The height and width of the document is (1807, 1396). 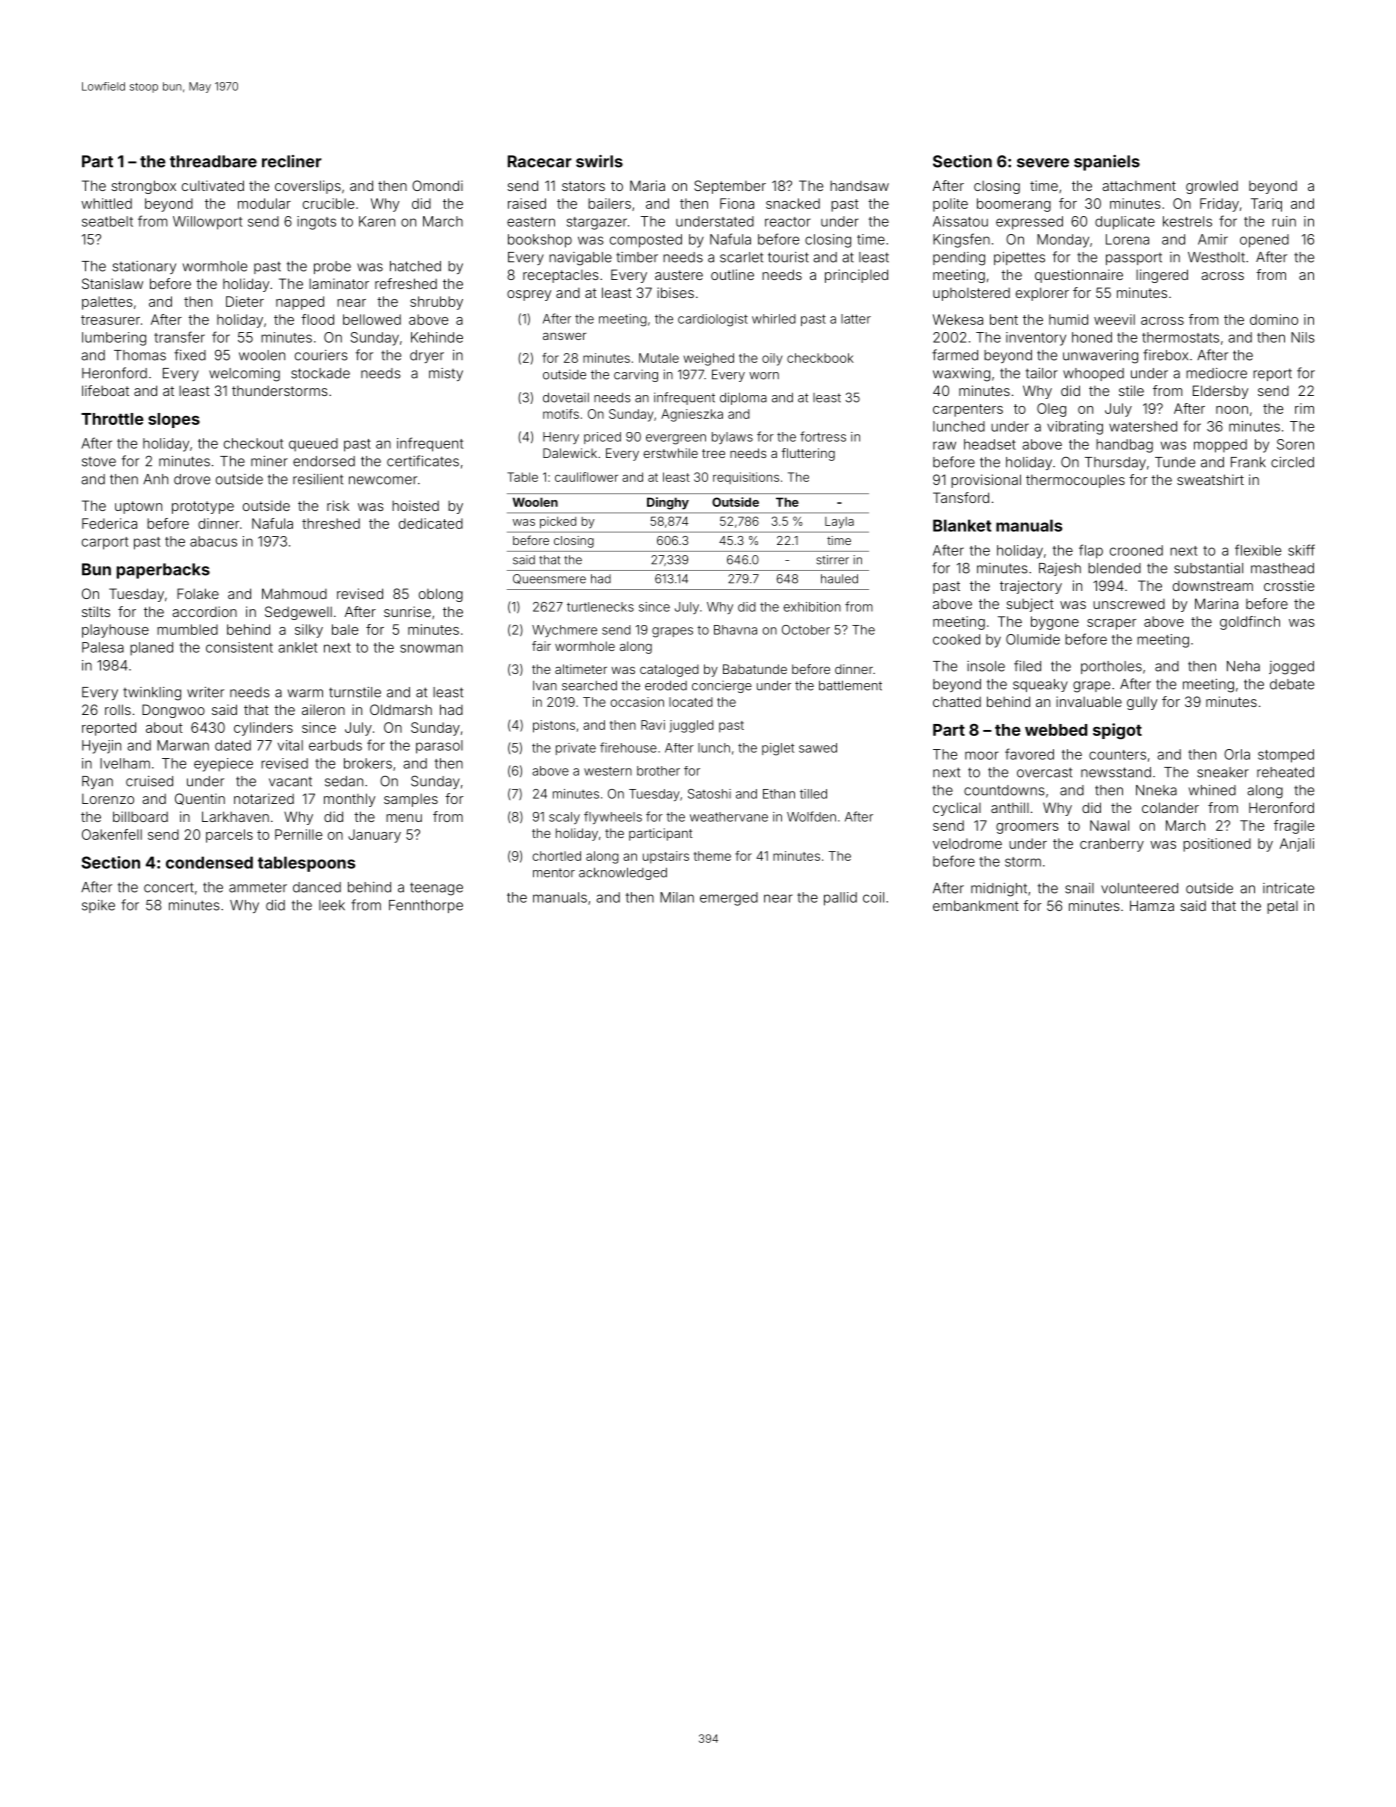 What do you see at coordinates (323, 709) in the document?
I see `aileron` at bounding box center [323, 709].
